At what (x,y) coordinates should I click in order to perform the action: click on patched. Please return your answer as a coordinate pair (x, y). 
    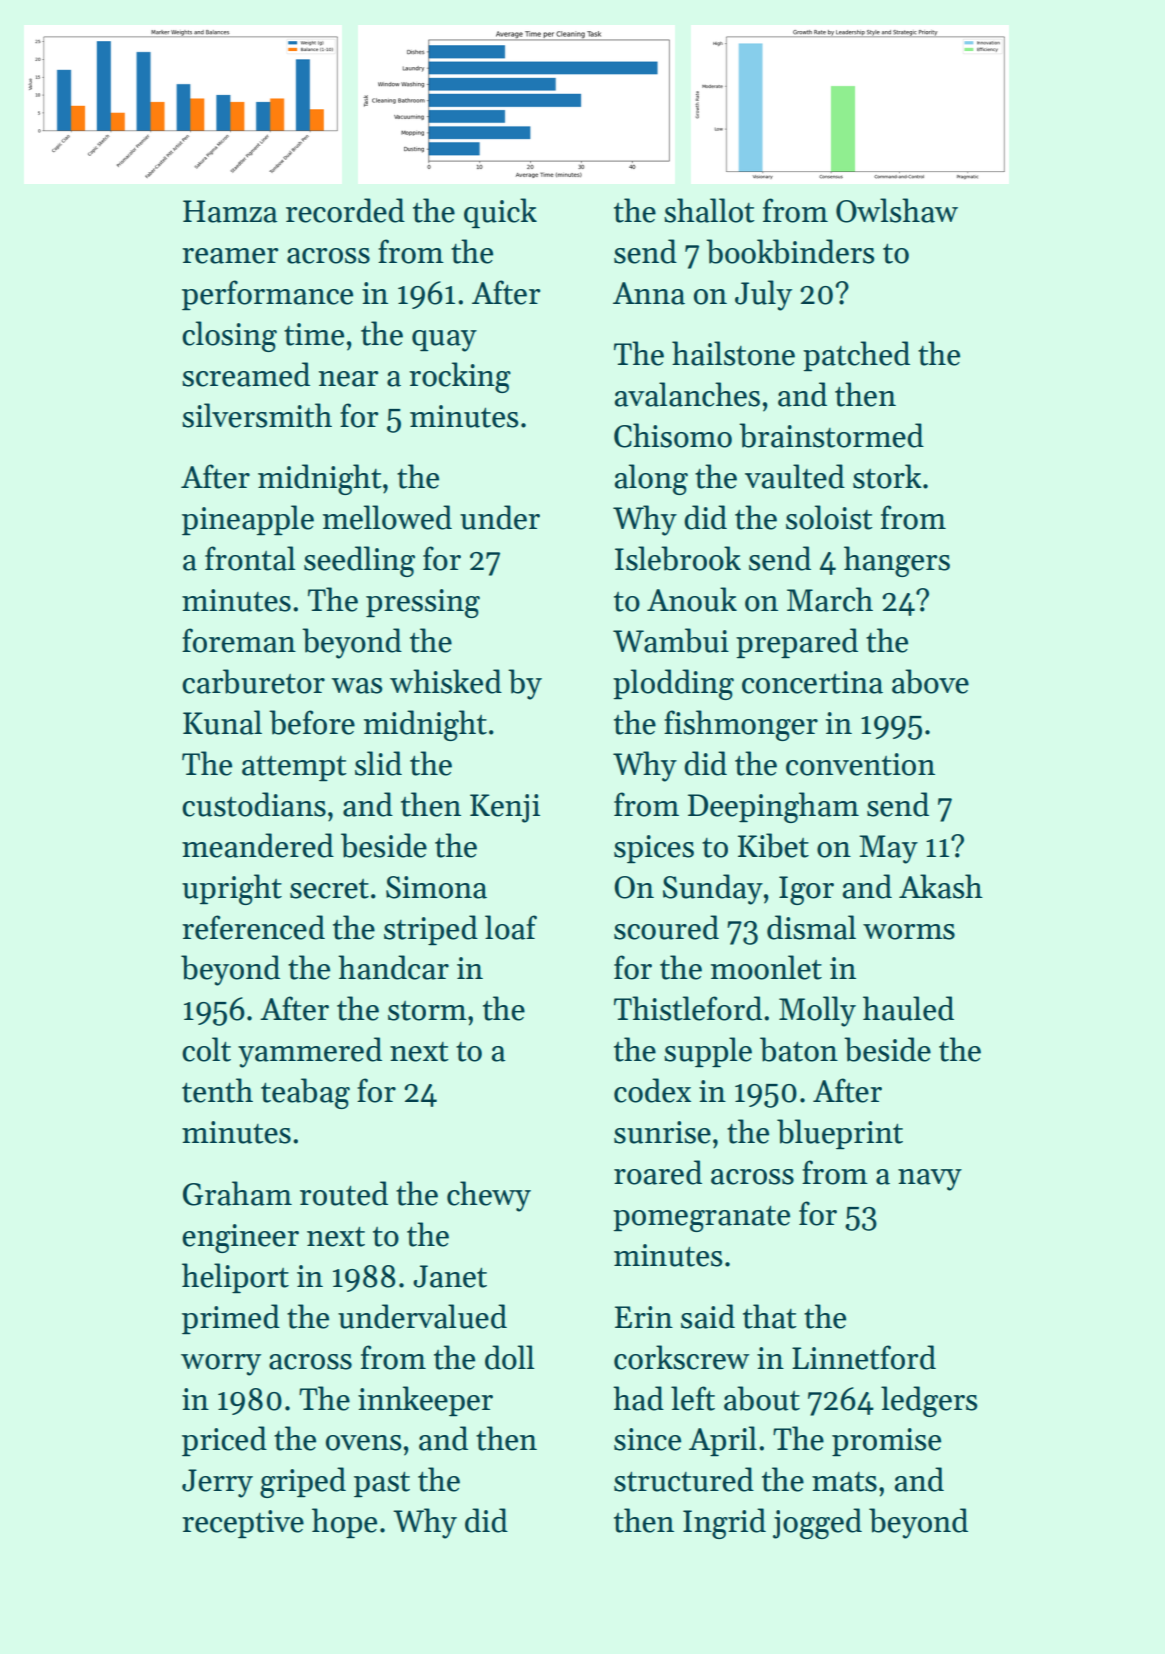
    Looking at the image, I should click on (856, 356).
